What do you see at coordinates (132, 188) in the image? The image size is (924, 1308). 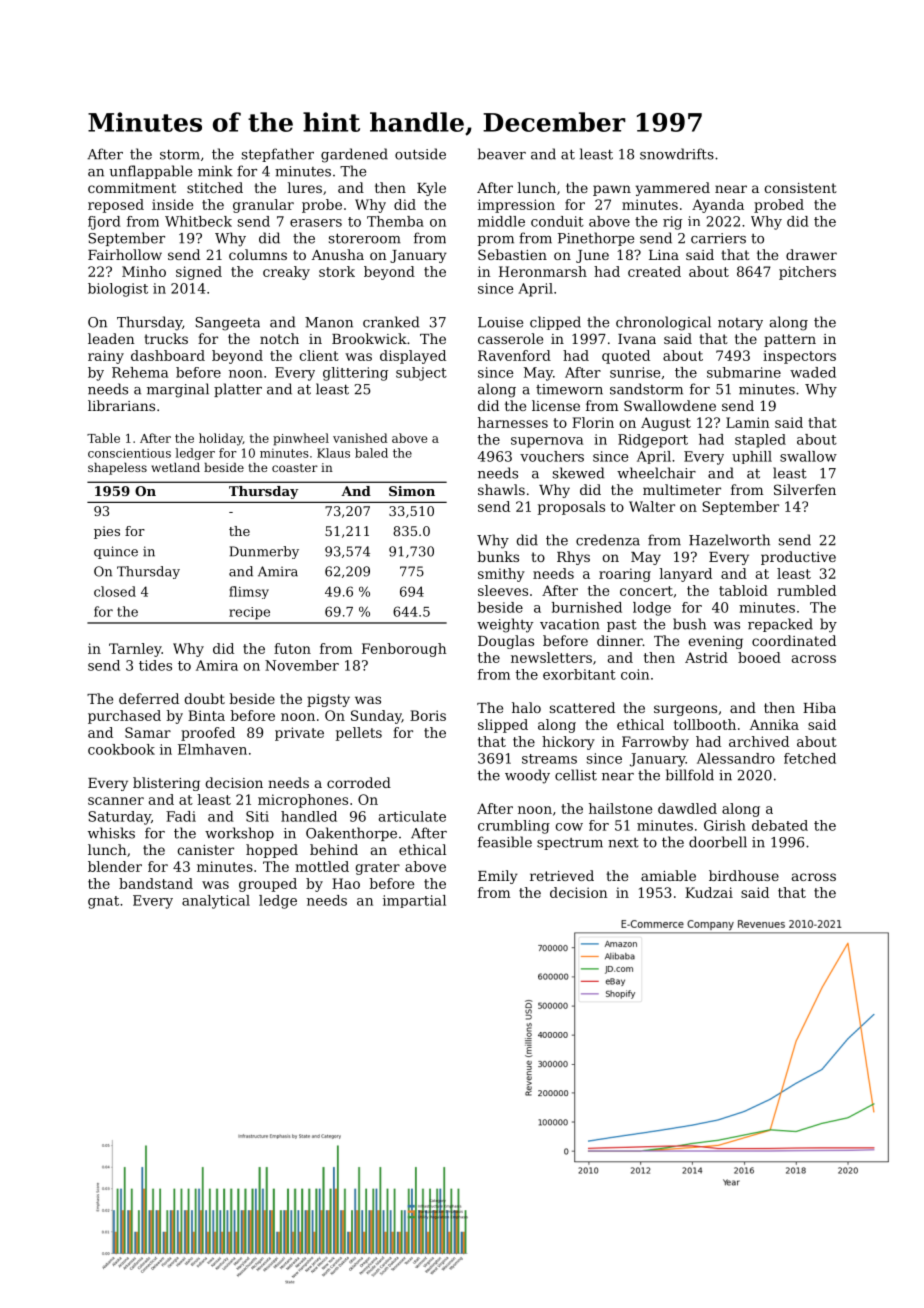 I see `commitment` at bounding box center [132, 188].
